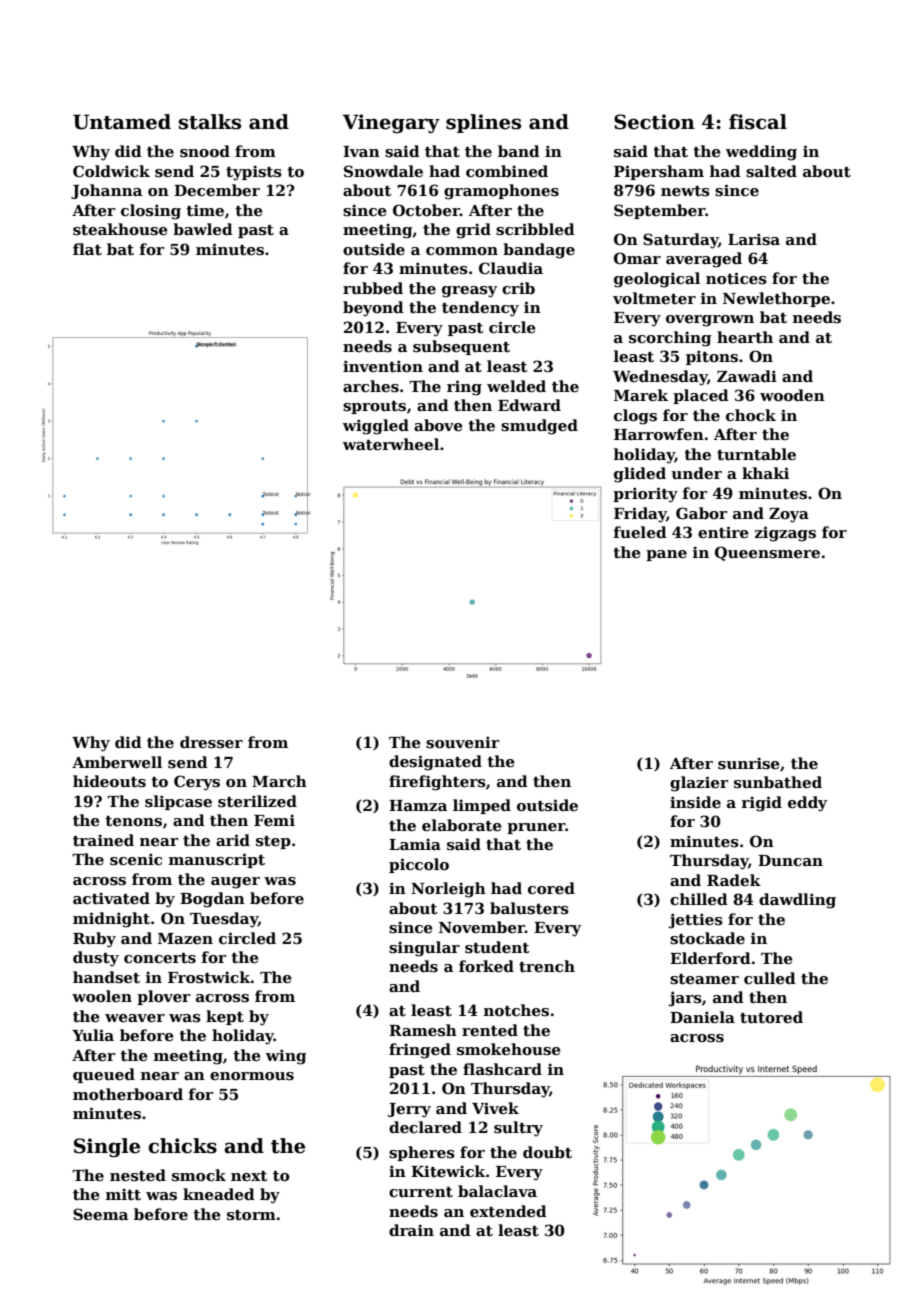 This page has height=1308, width=924. I want to click on arid, so click(233, 840).
